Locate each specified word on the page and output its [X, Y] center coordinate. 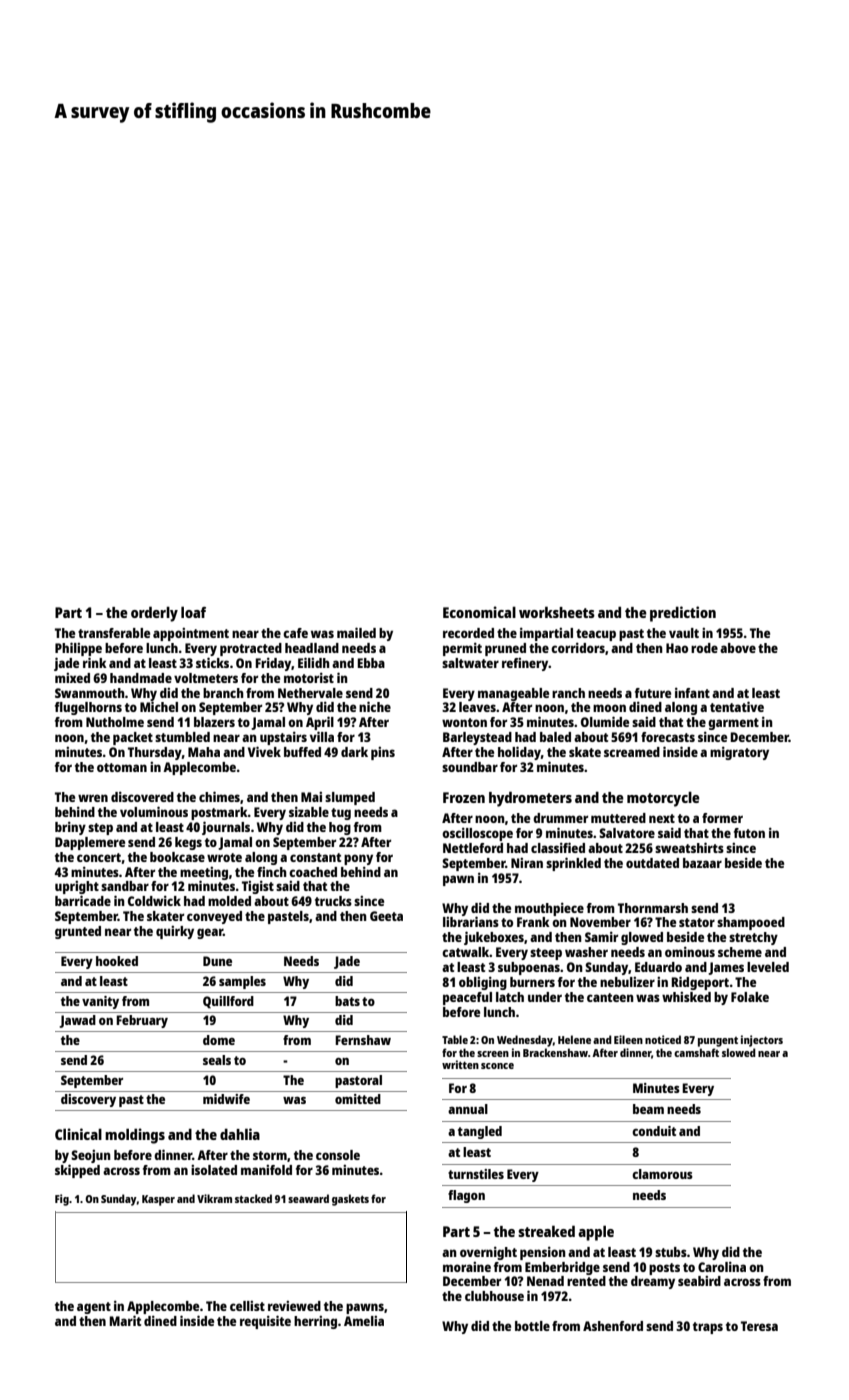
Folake [750, 997]
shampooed [751, 923]
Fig [62, 1200]
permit [462, 649]
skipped [77, 1171]
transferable [114, 633]
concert [99, 857]
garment [733, 724]
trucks [333, 901]
